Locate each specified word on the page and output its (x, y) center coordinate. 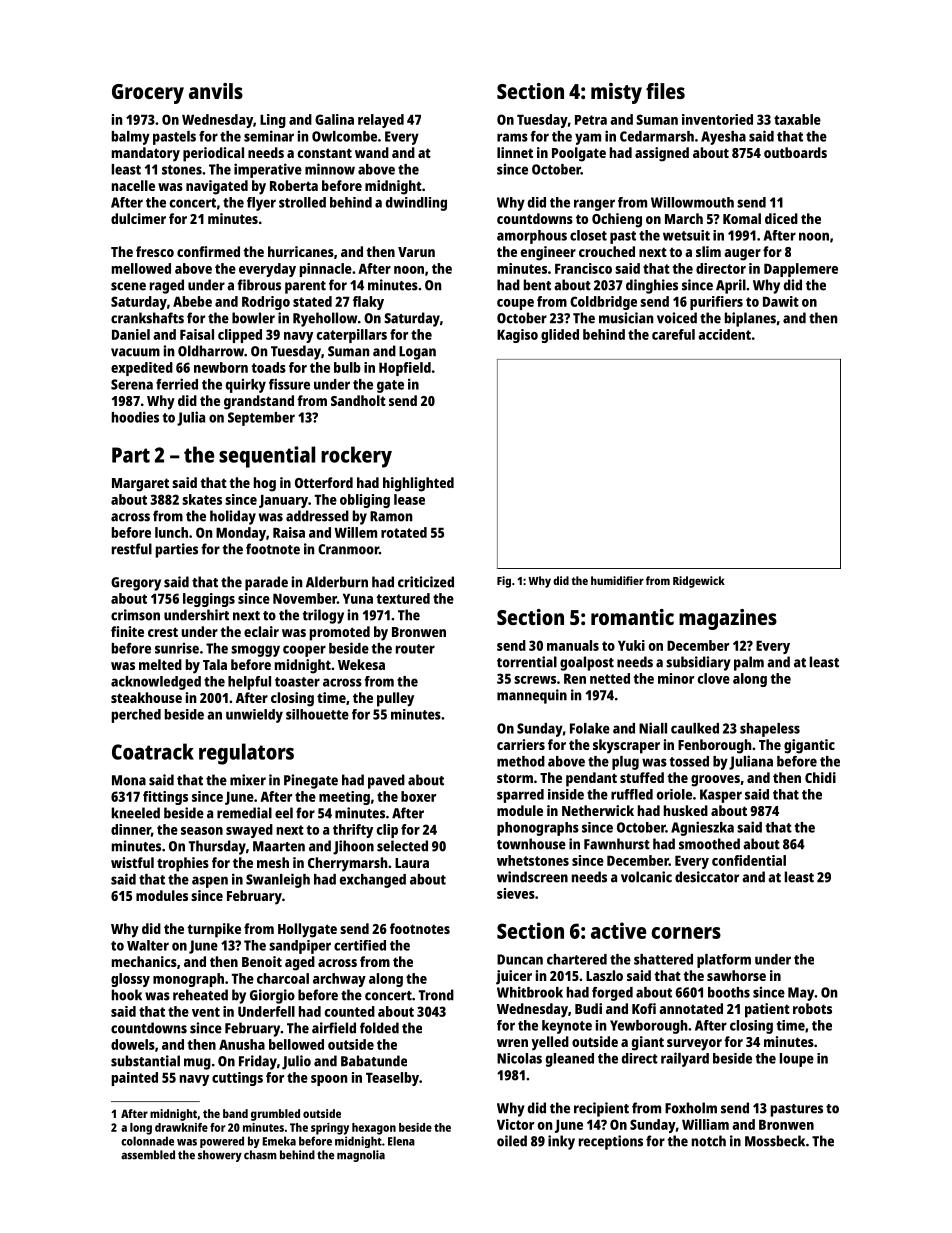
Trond (436, 995)
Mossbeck (775, 1141)
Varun (416, 252)
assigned (662, 154)
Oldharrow (211, 351)
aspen (210, 882)
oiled (512, 1141)
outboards (795, 152)
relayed (381, 121)
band (235, 1113)
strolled (302, 202)
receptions (611, 1142)
